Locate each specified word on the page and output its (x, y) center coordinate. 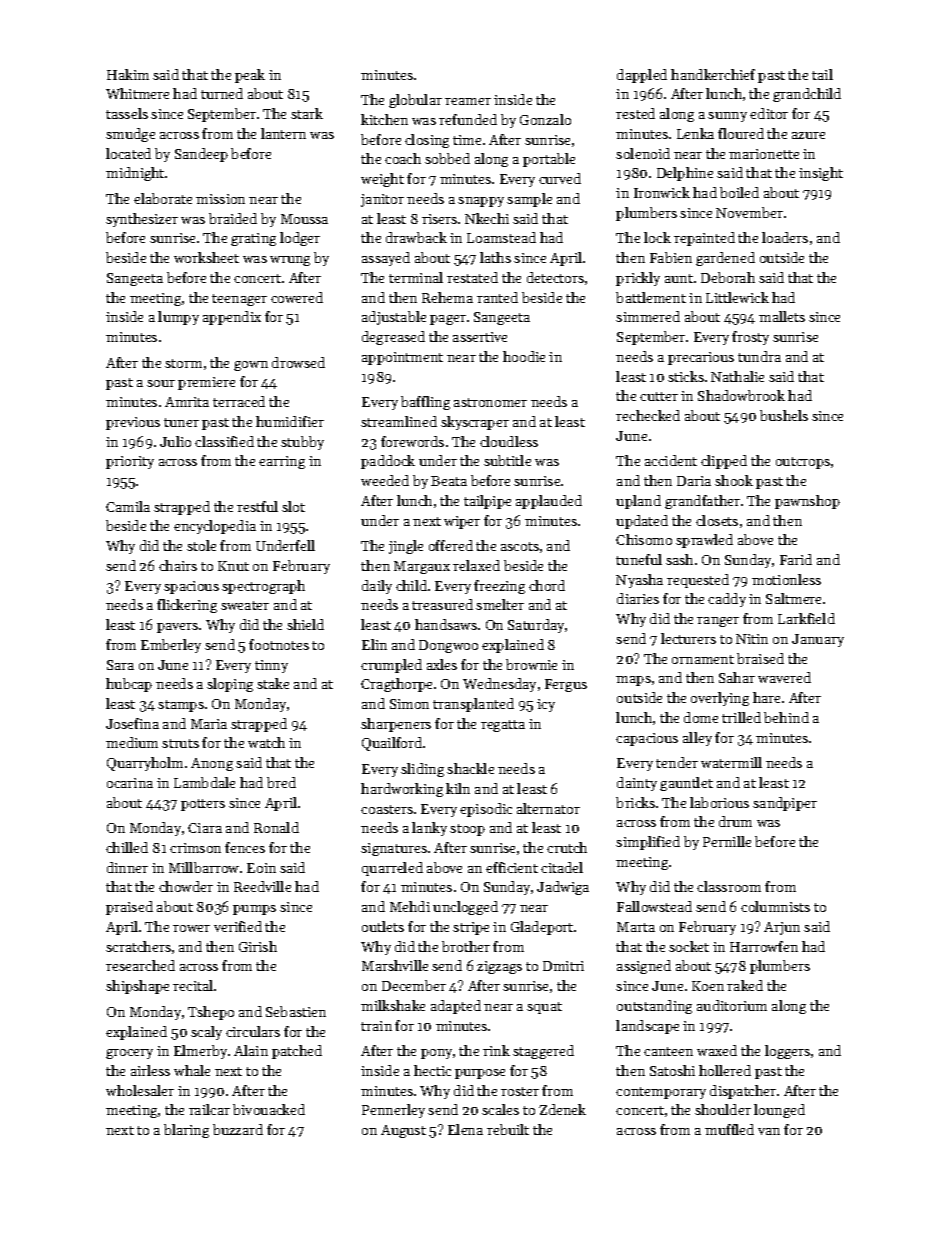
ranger (718, 622)
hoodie (524, 356)
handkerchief (713, 74)
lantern (283, 133)
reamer (468, 101)
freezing (499, 587)
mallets (782, 316)
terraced (239, 401)
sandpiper (785, 804)
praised (129, 908)
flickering (187, 606)
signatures (394, 849)
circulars (253, 1031)
